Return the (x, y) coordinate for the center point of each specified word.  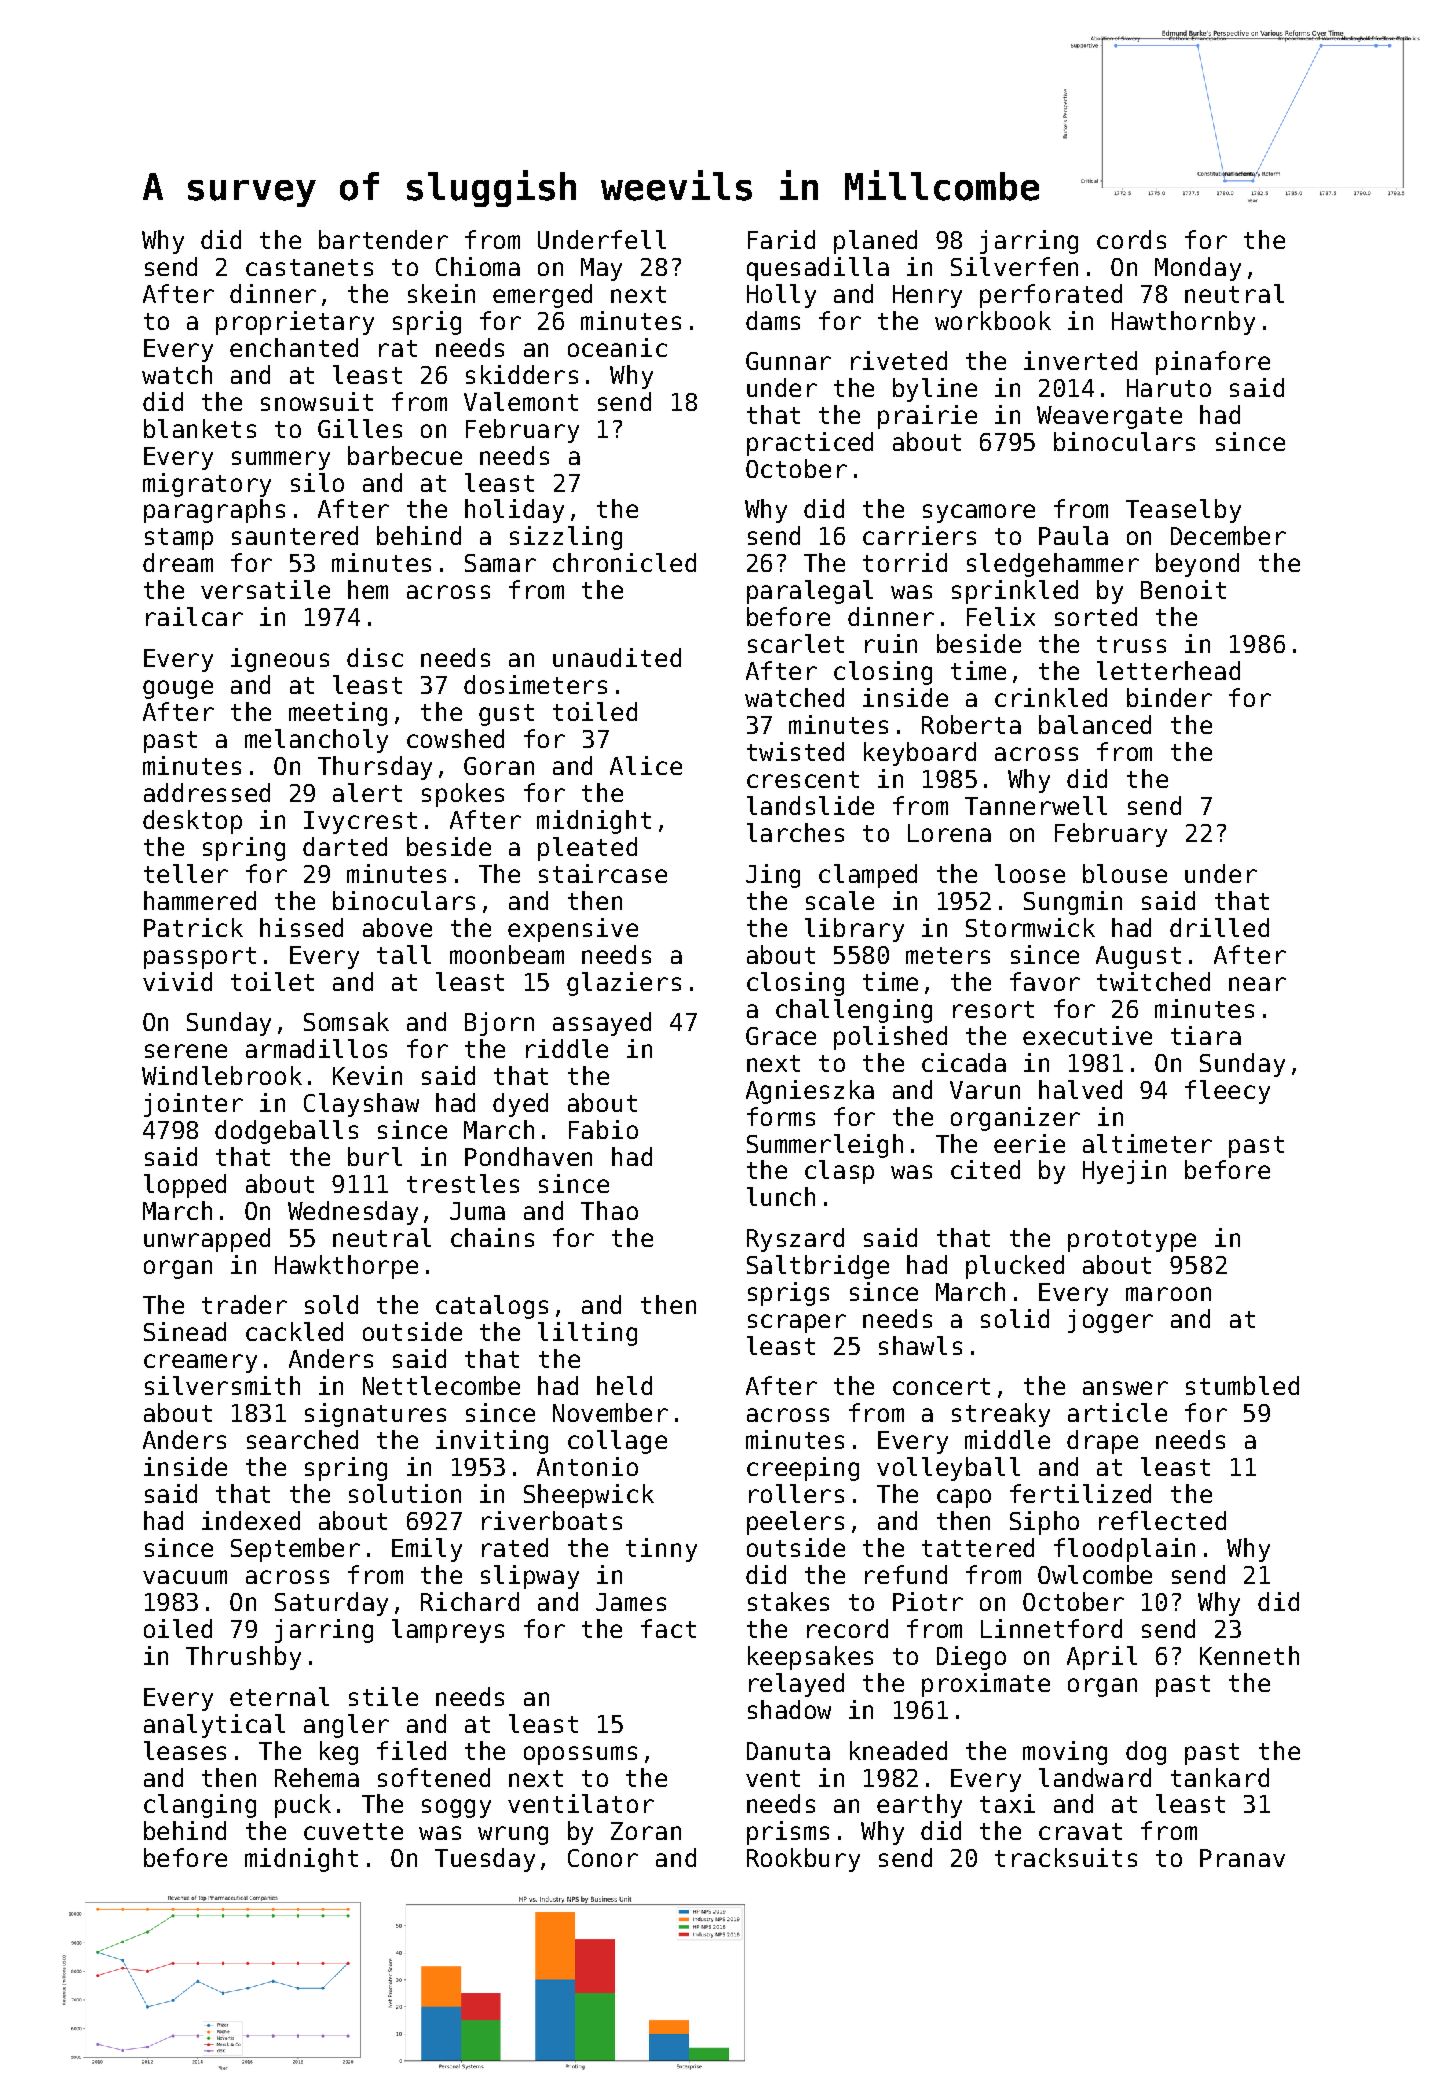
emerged (542, 296)
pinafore (1213, 363)
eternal (279, 1696)
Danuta (788, 1751)
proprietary (295, 323)
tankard (1220, 1777)
